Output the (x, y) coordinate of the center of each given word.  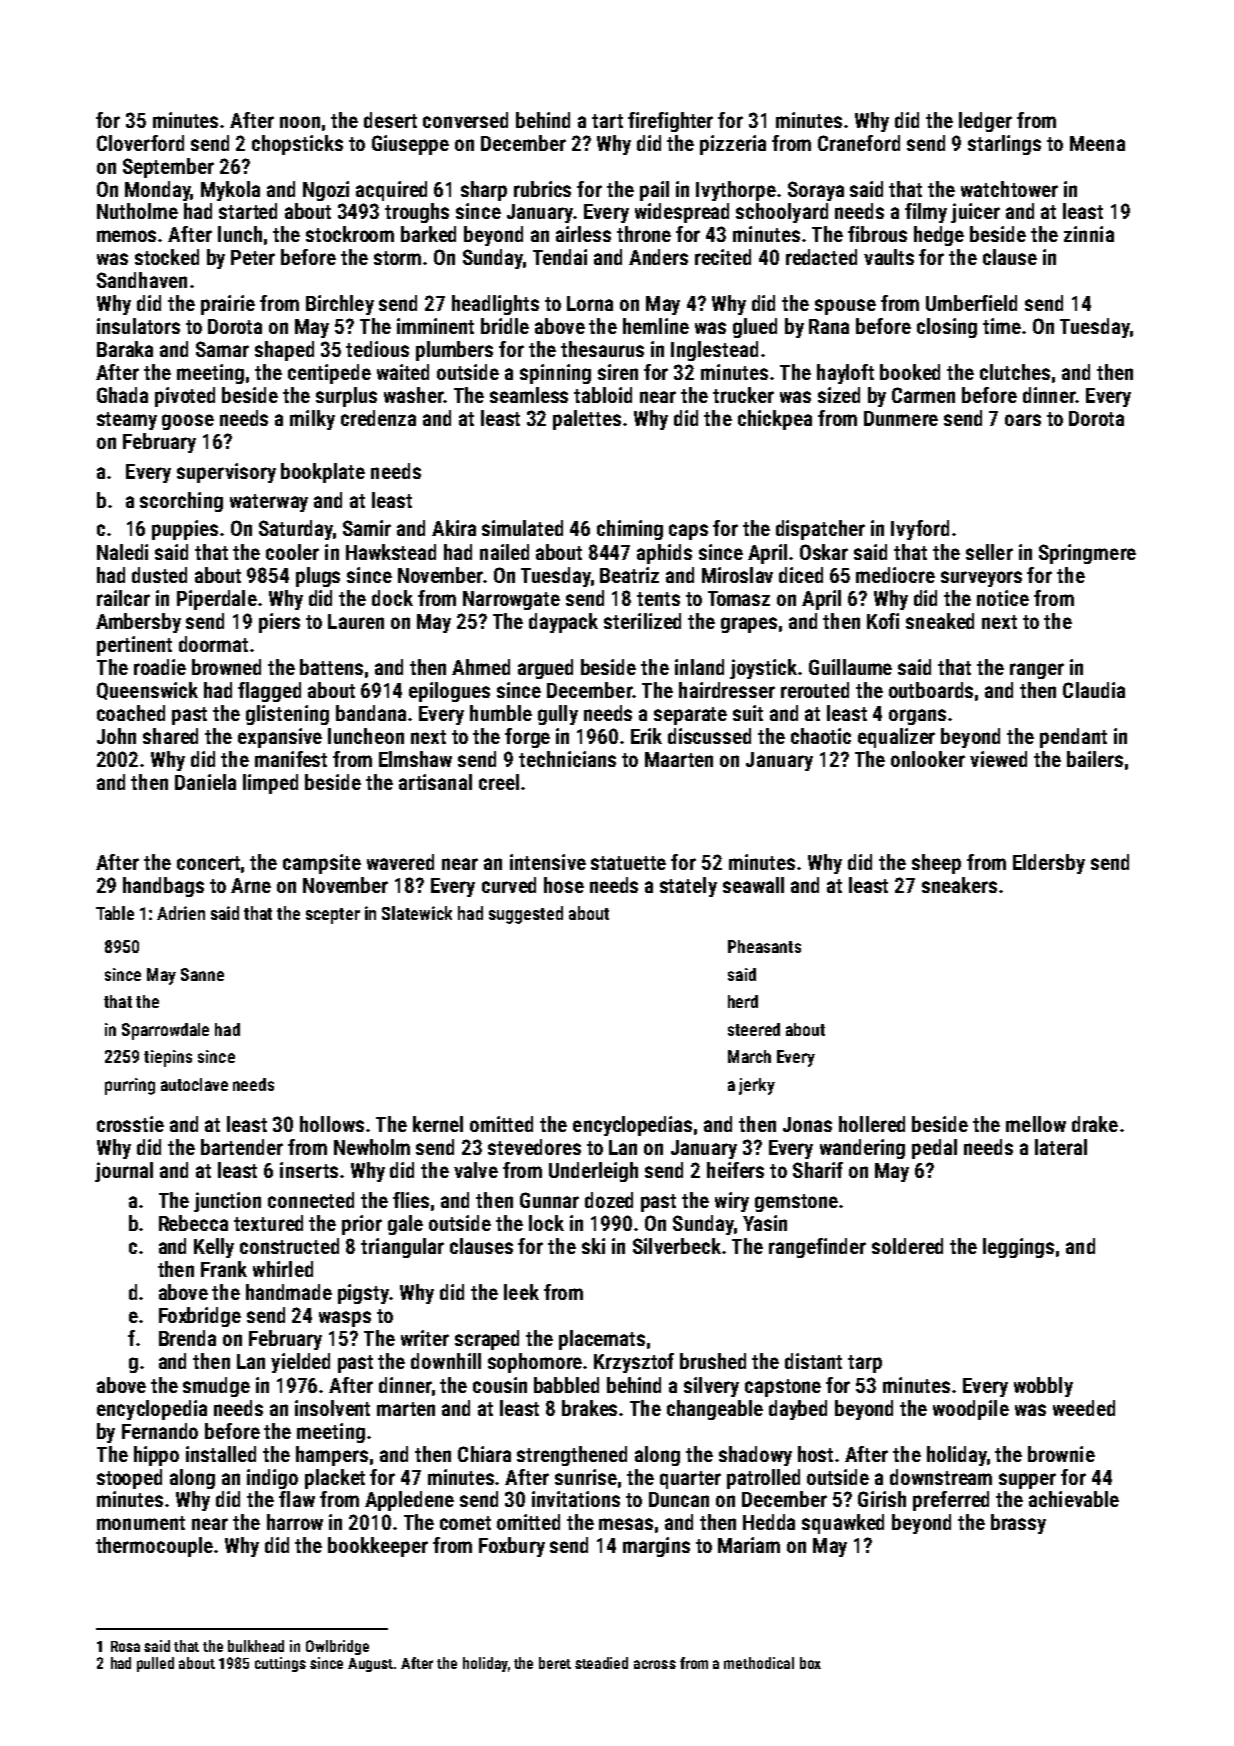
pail (654, 191)
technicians (567, 759)
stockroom (350, 234)
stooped (129, 1479)
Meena (1097, 143)
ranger (1037, 671)
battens (331, 667)
